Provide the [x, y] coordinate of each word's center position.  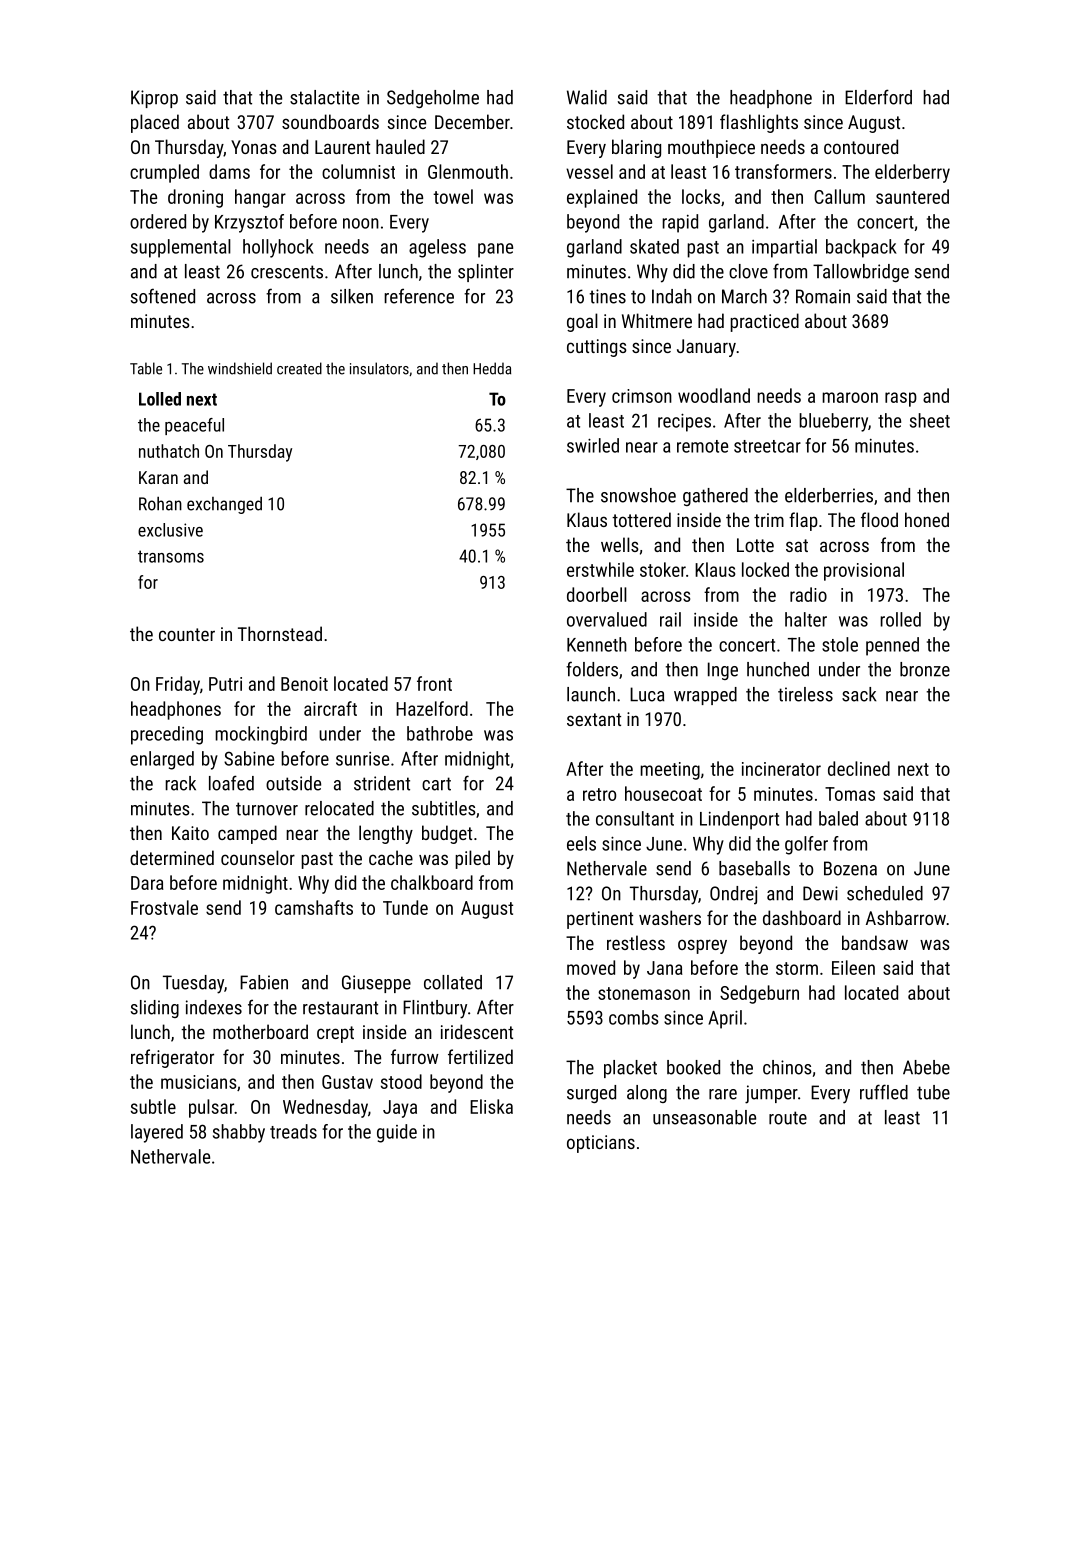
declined [859, 768]
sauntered [912, 196]
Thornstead [280, 633]
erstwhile [600, 569]
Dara [147, 883]
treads [293, 1131]
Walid [587, 97]
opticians [601, 1144]
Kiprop [154, 99]
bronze [925, 669]
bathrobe [440, 733]
